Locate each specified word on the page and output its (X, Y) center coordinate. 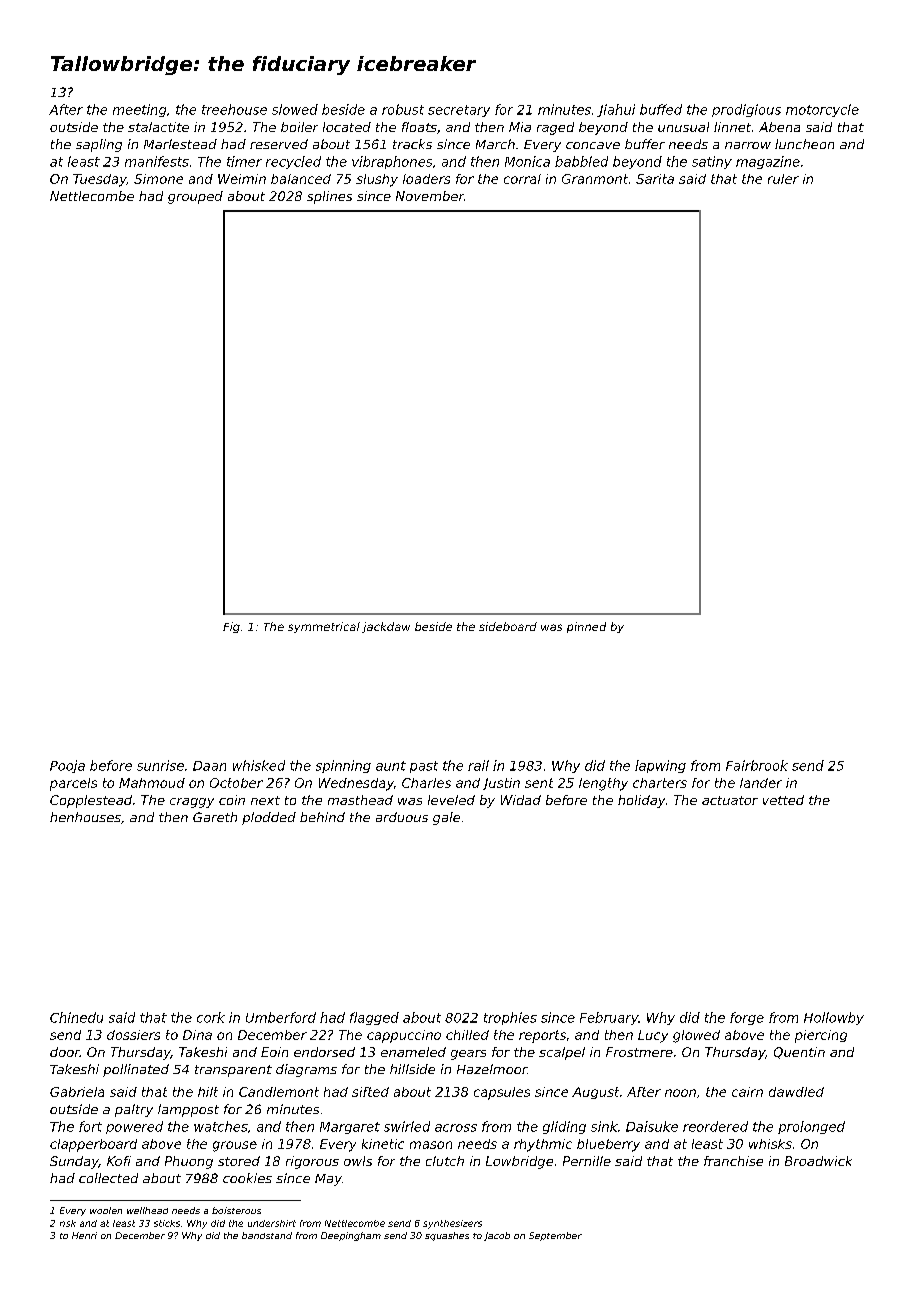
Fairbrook (757, 765)
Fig (231, 627)
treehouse (234, 109)
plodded (269, 818)
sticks (167, 1223)
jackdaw (386, 627)
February (609, 1018)
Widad (521, 800)
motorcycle (822, 110)
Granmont (595, 179)
